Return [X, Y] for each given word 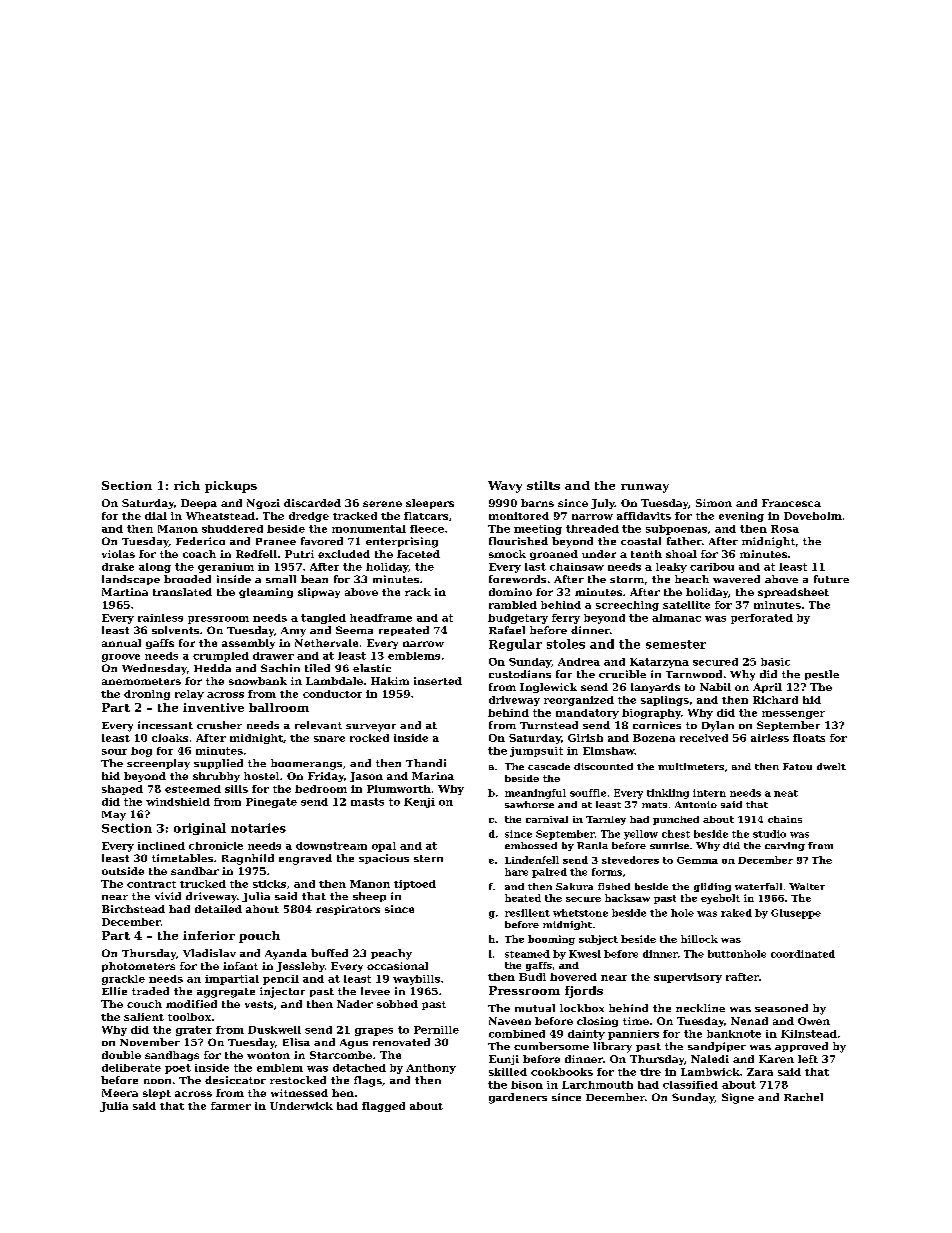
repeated [404, 631]
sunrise [669, 845]
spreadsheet [793, 593]
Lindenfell [532, 860]
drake [118, 567]
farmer [231, 1106]
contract [151, 884]
